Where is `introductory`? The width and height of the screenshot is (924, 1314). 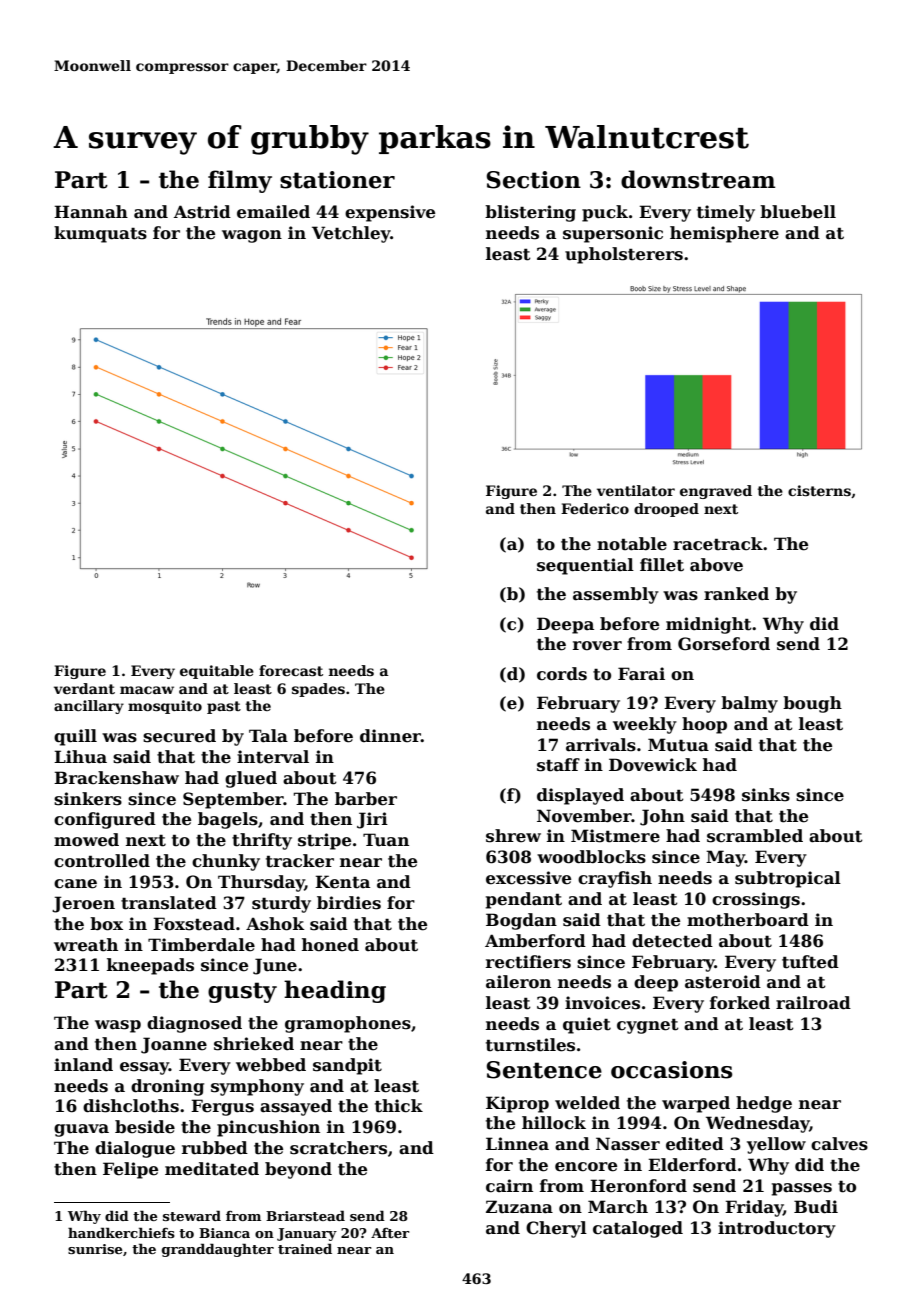 introductory is located at coordinates (777, 1229).
